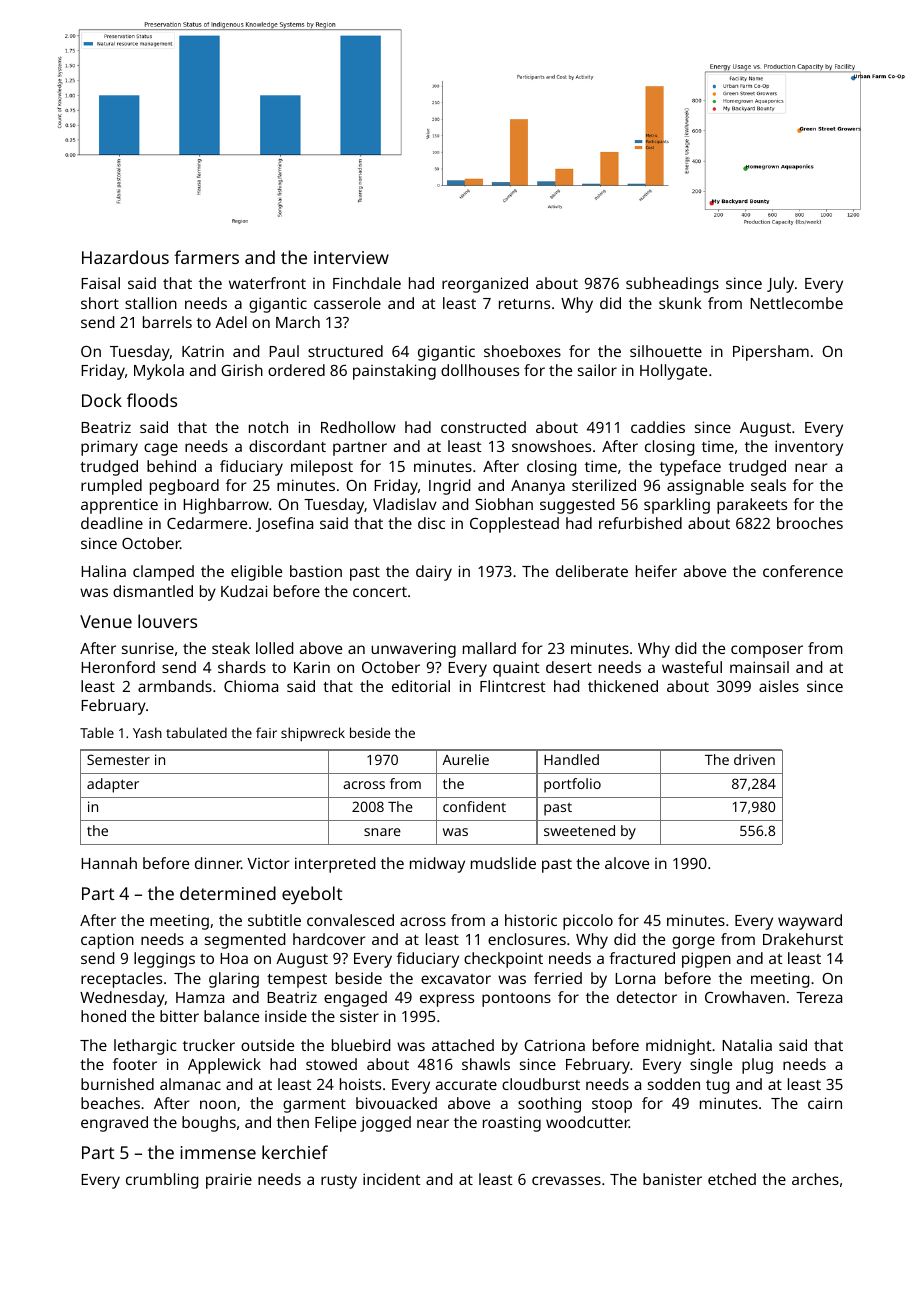 Image resolution: width=924 pixels, height=1308 pixels. Describe the element at coordinates (465, 759) in the document. I see `Aurelie` at that location.
